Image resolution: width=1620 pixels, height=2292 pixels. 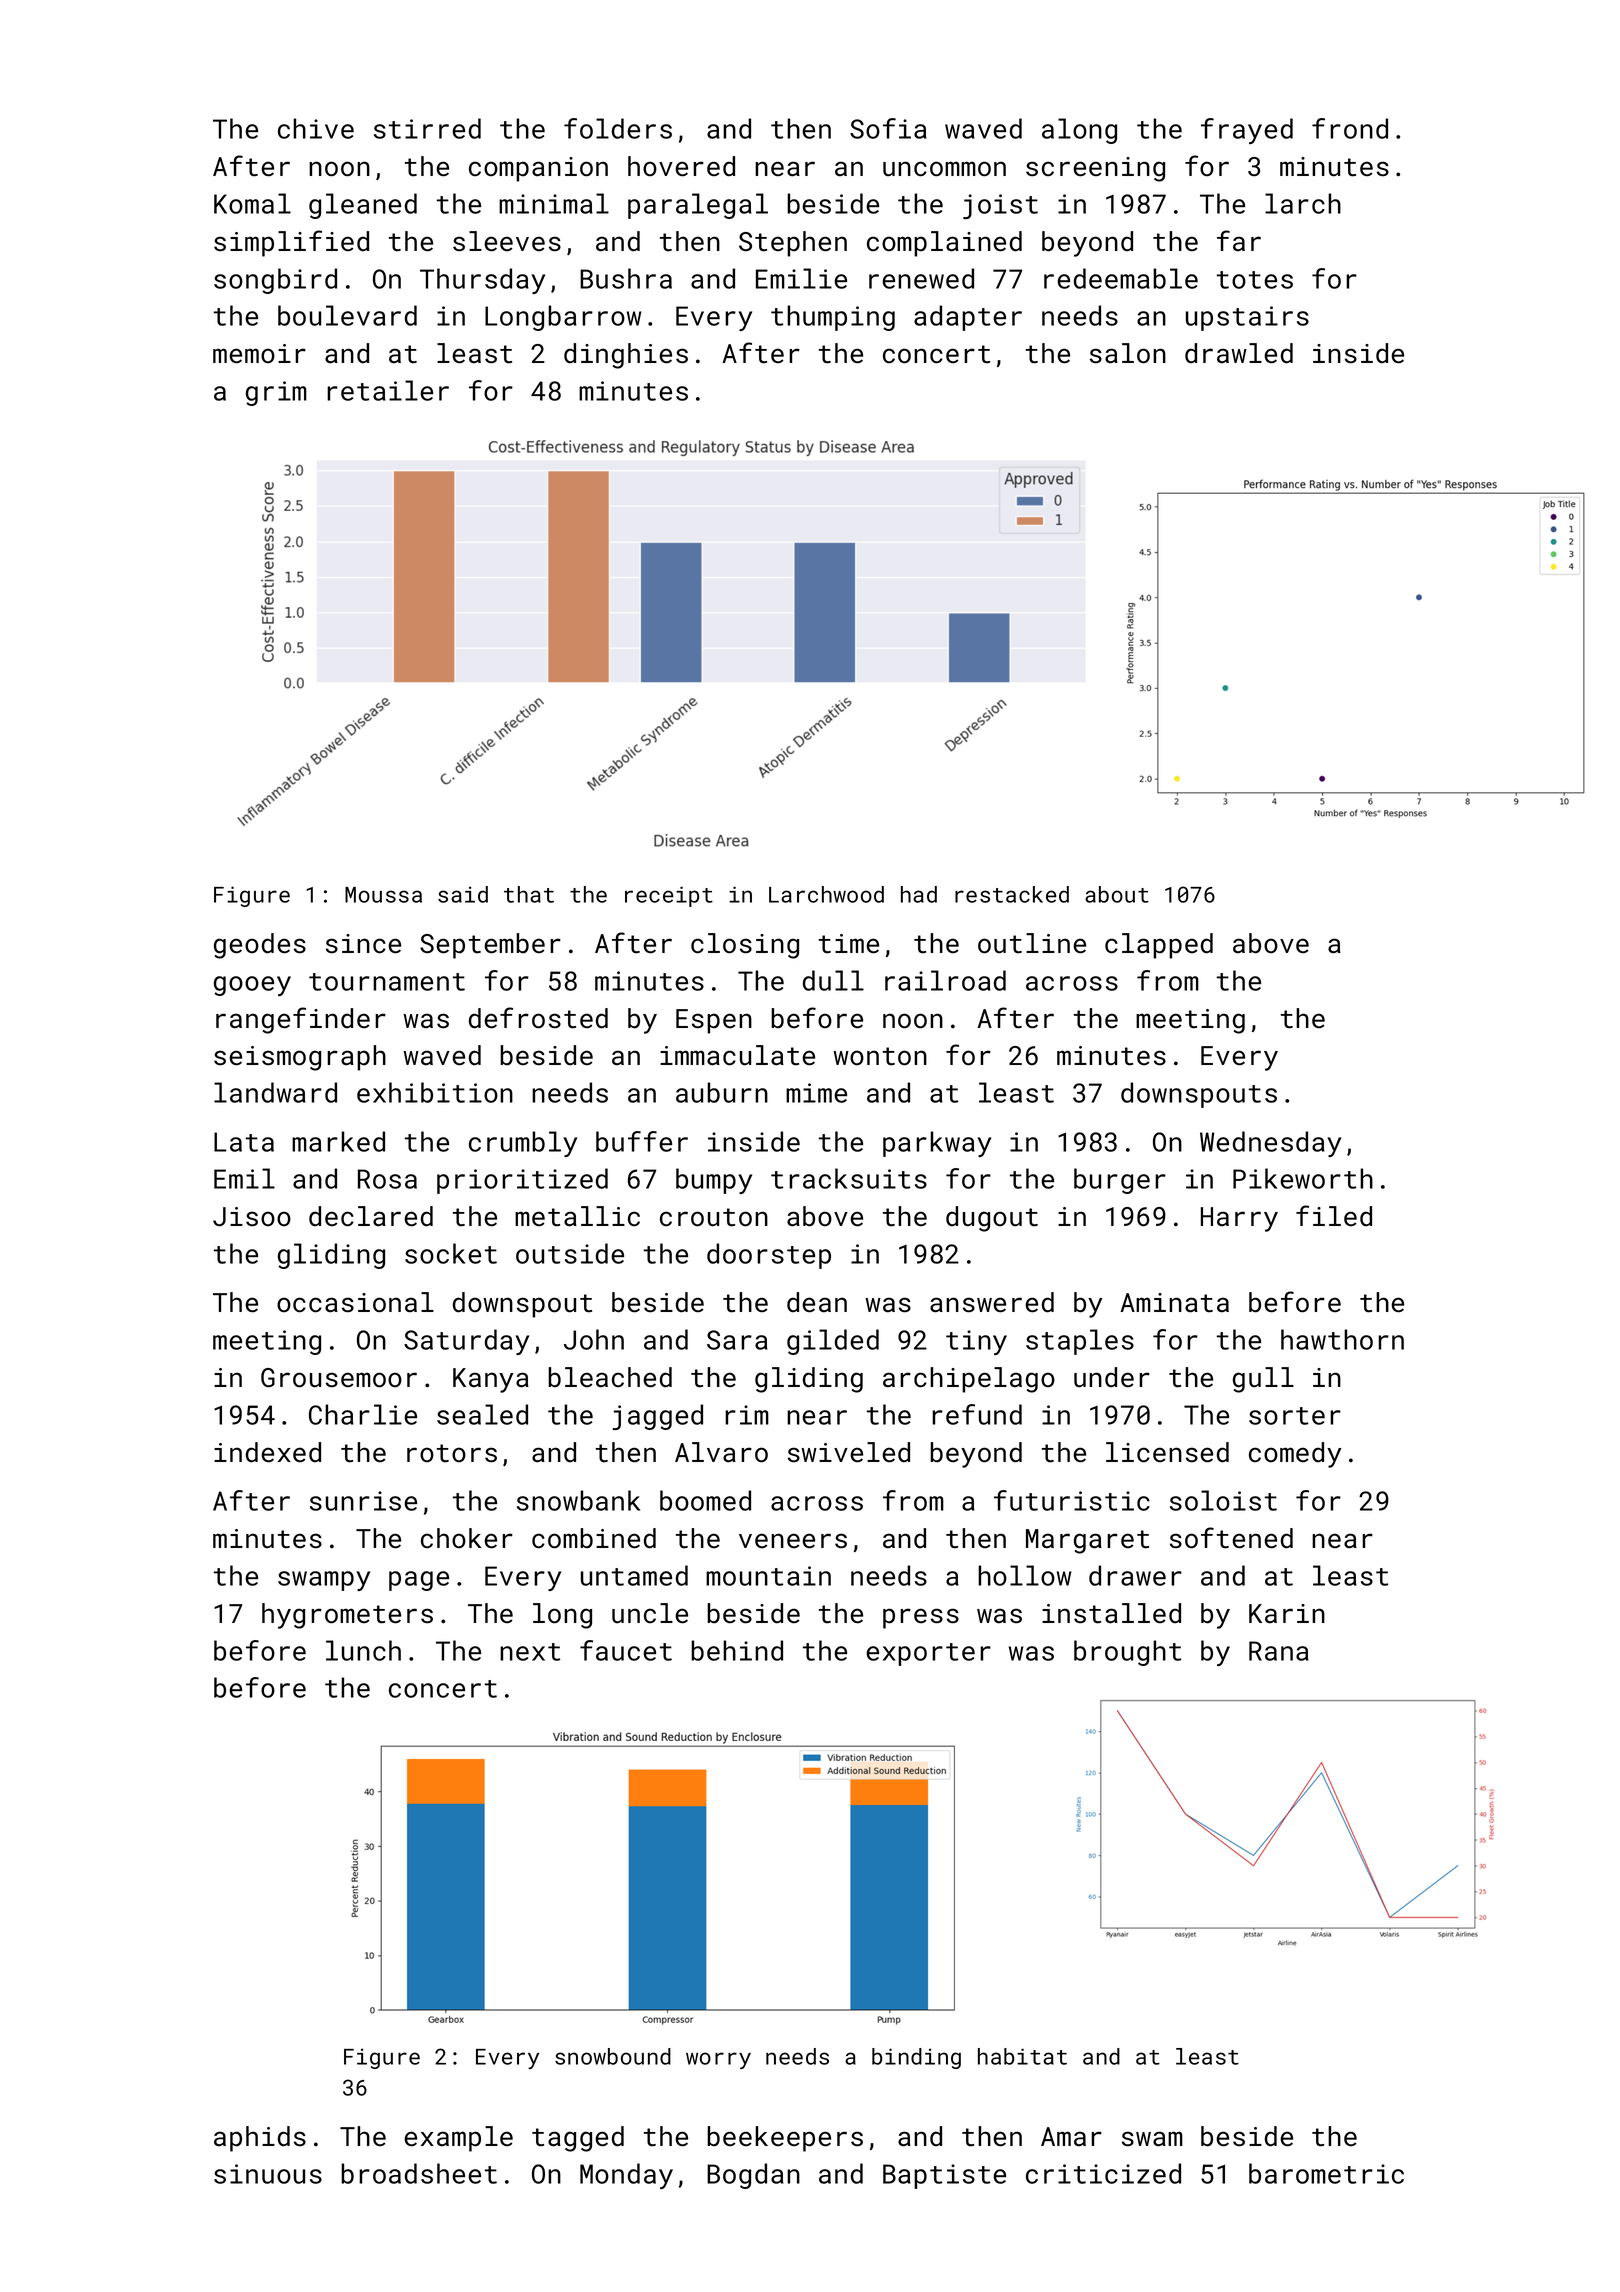 What do you see at coordinates (737, 1055) in the page?
I see `immaculate` at bounding box center [737, 1055].
